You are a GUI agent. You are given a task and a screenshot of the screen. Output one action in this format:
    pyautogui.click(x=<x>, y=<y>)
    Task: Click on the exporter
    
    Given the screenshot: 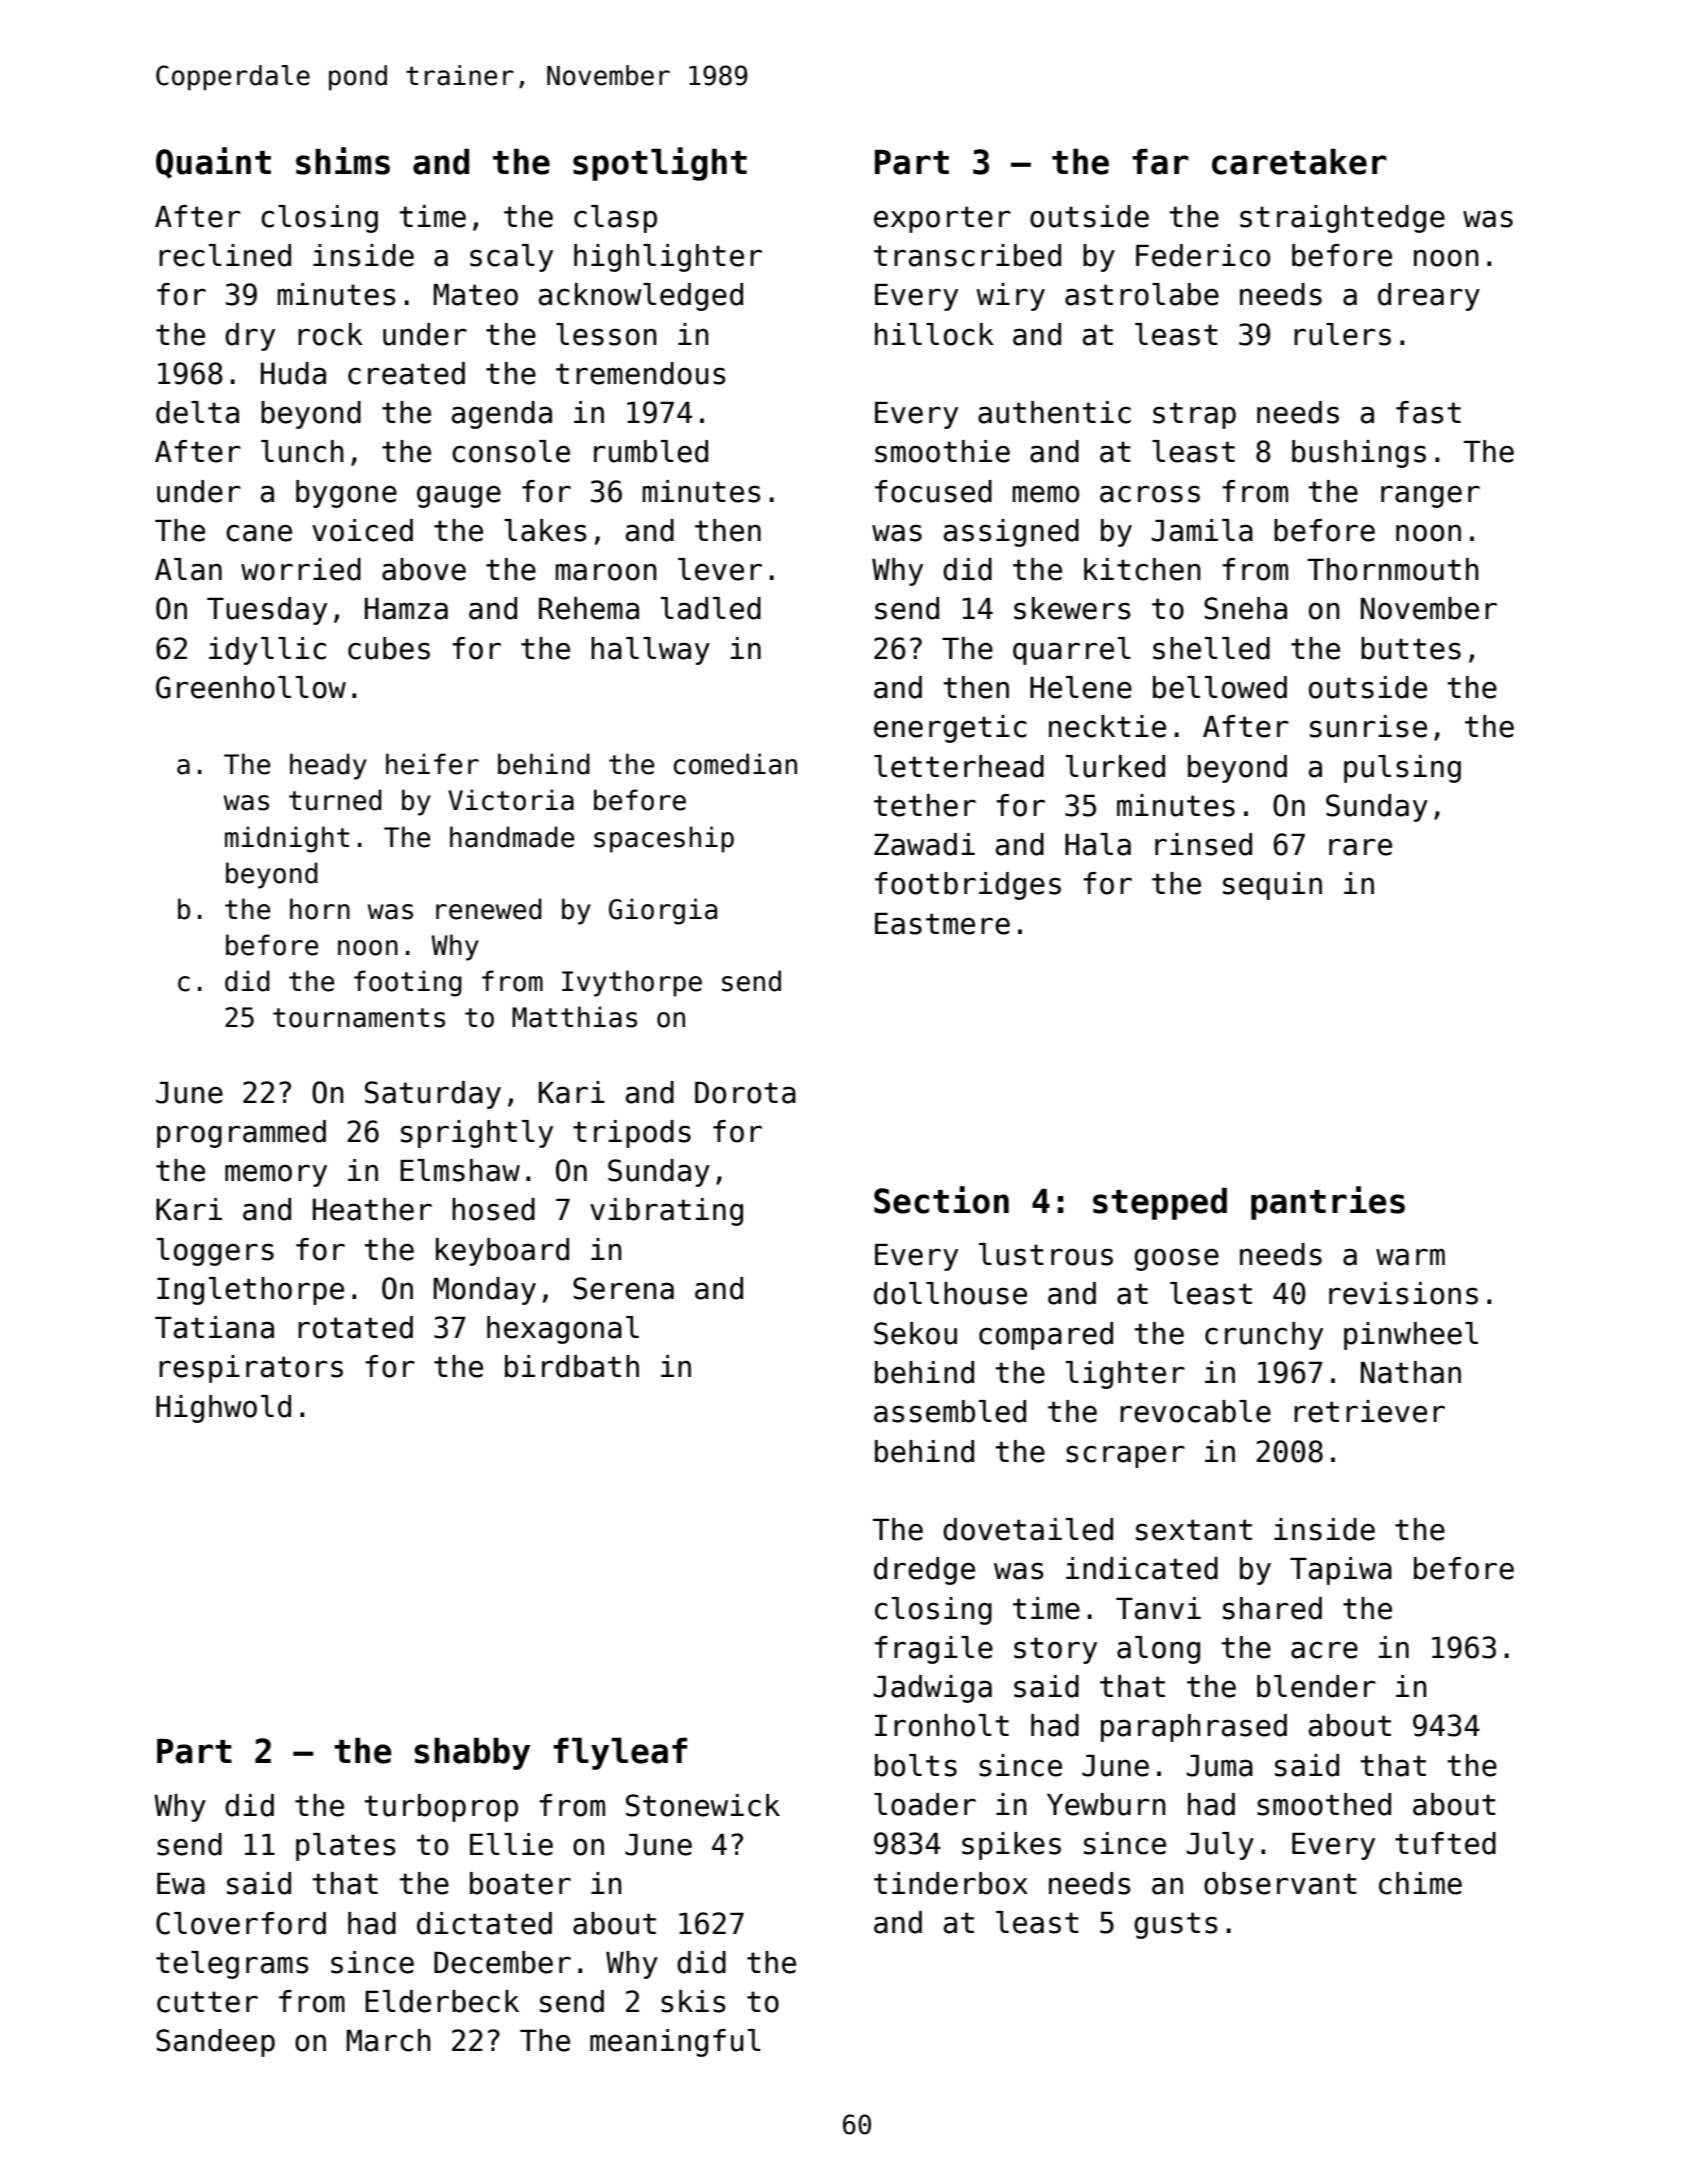 What is the action you would take?
    pyautogui.click(x=942, y=219)
